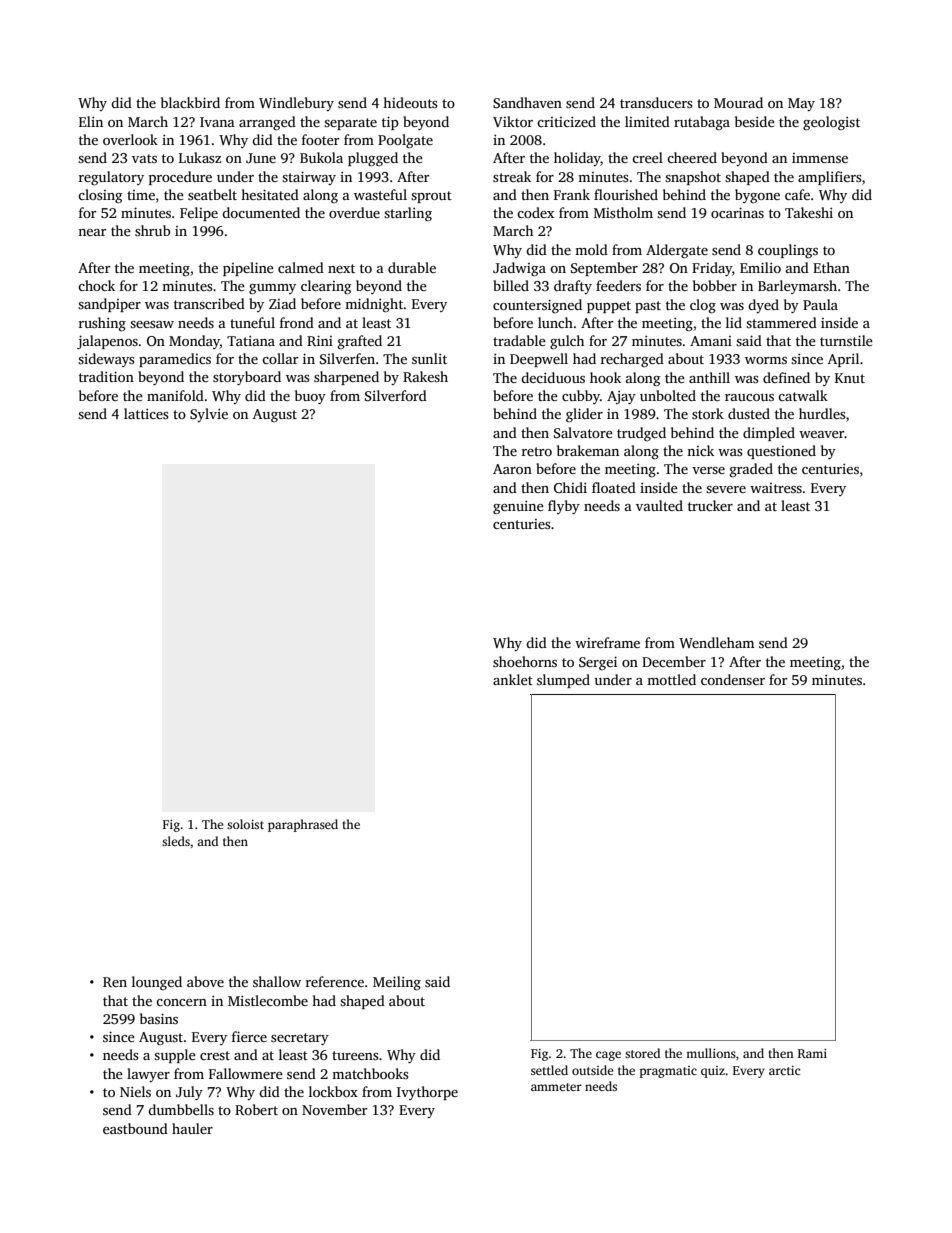  Describe the element at coordinates (733, 679) in the document. I see `condenser` at that location.
